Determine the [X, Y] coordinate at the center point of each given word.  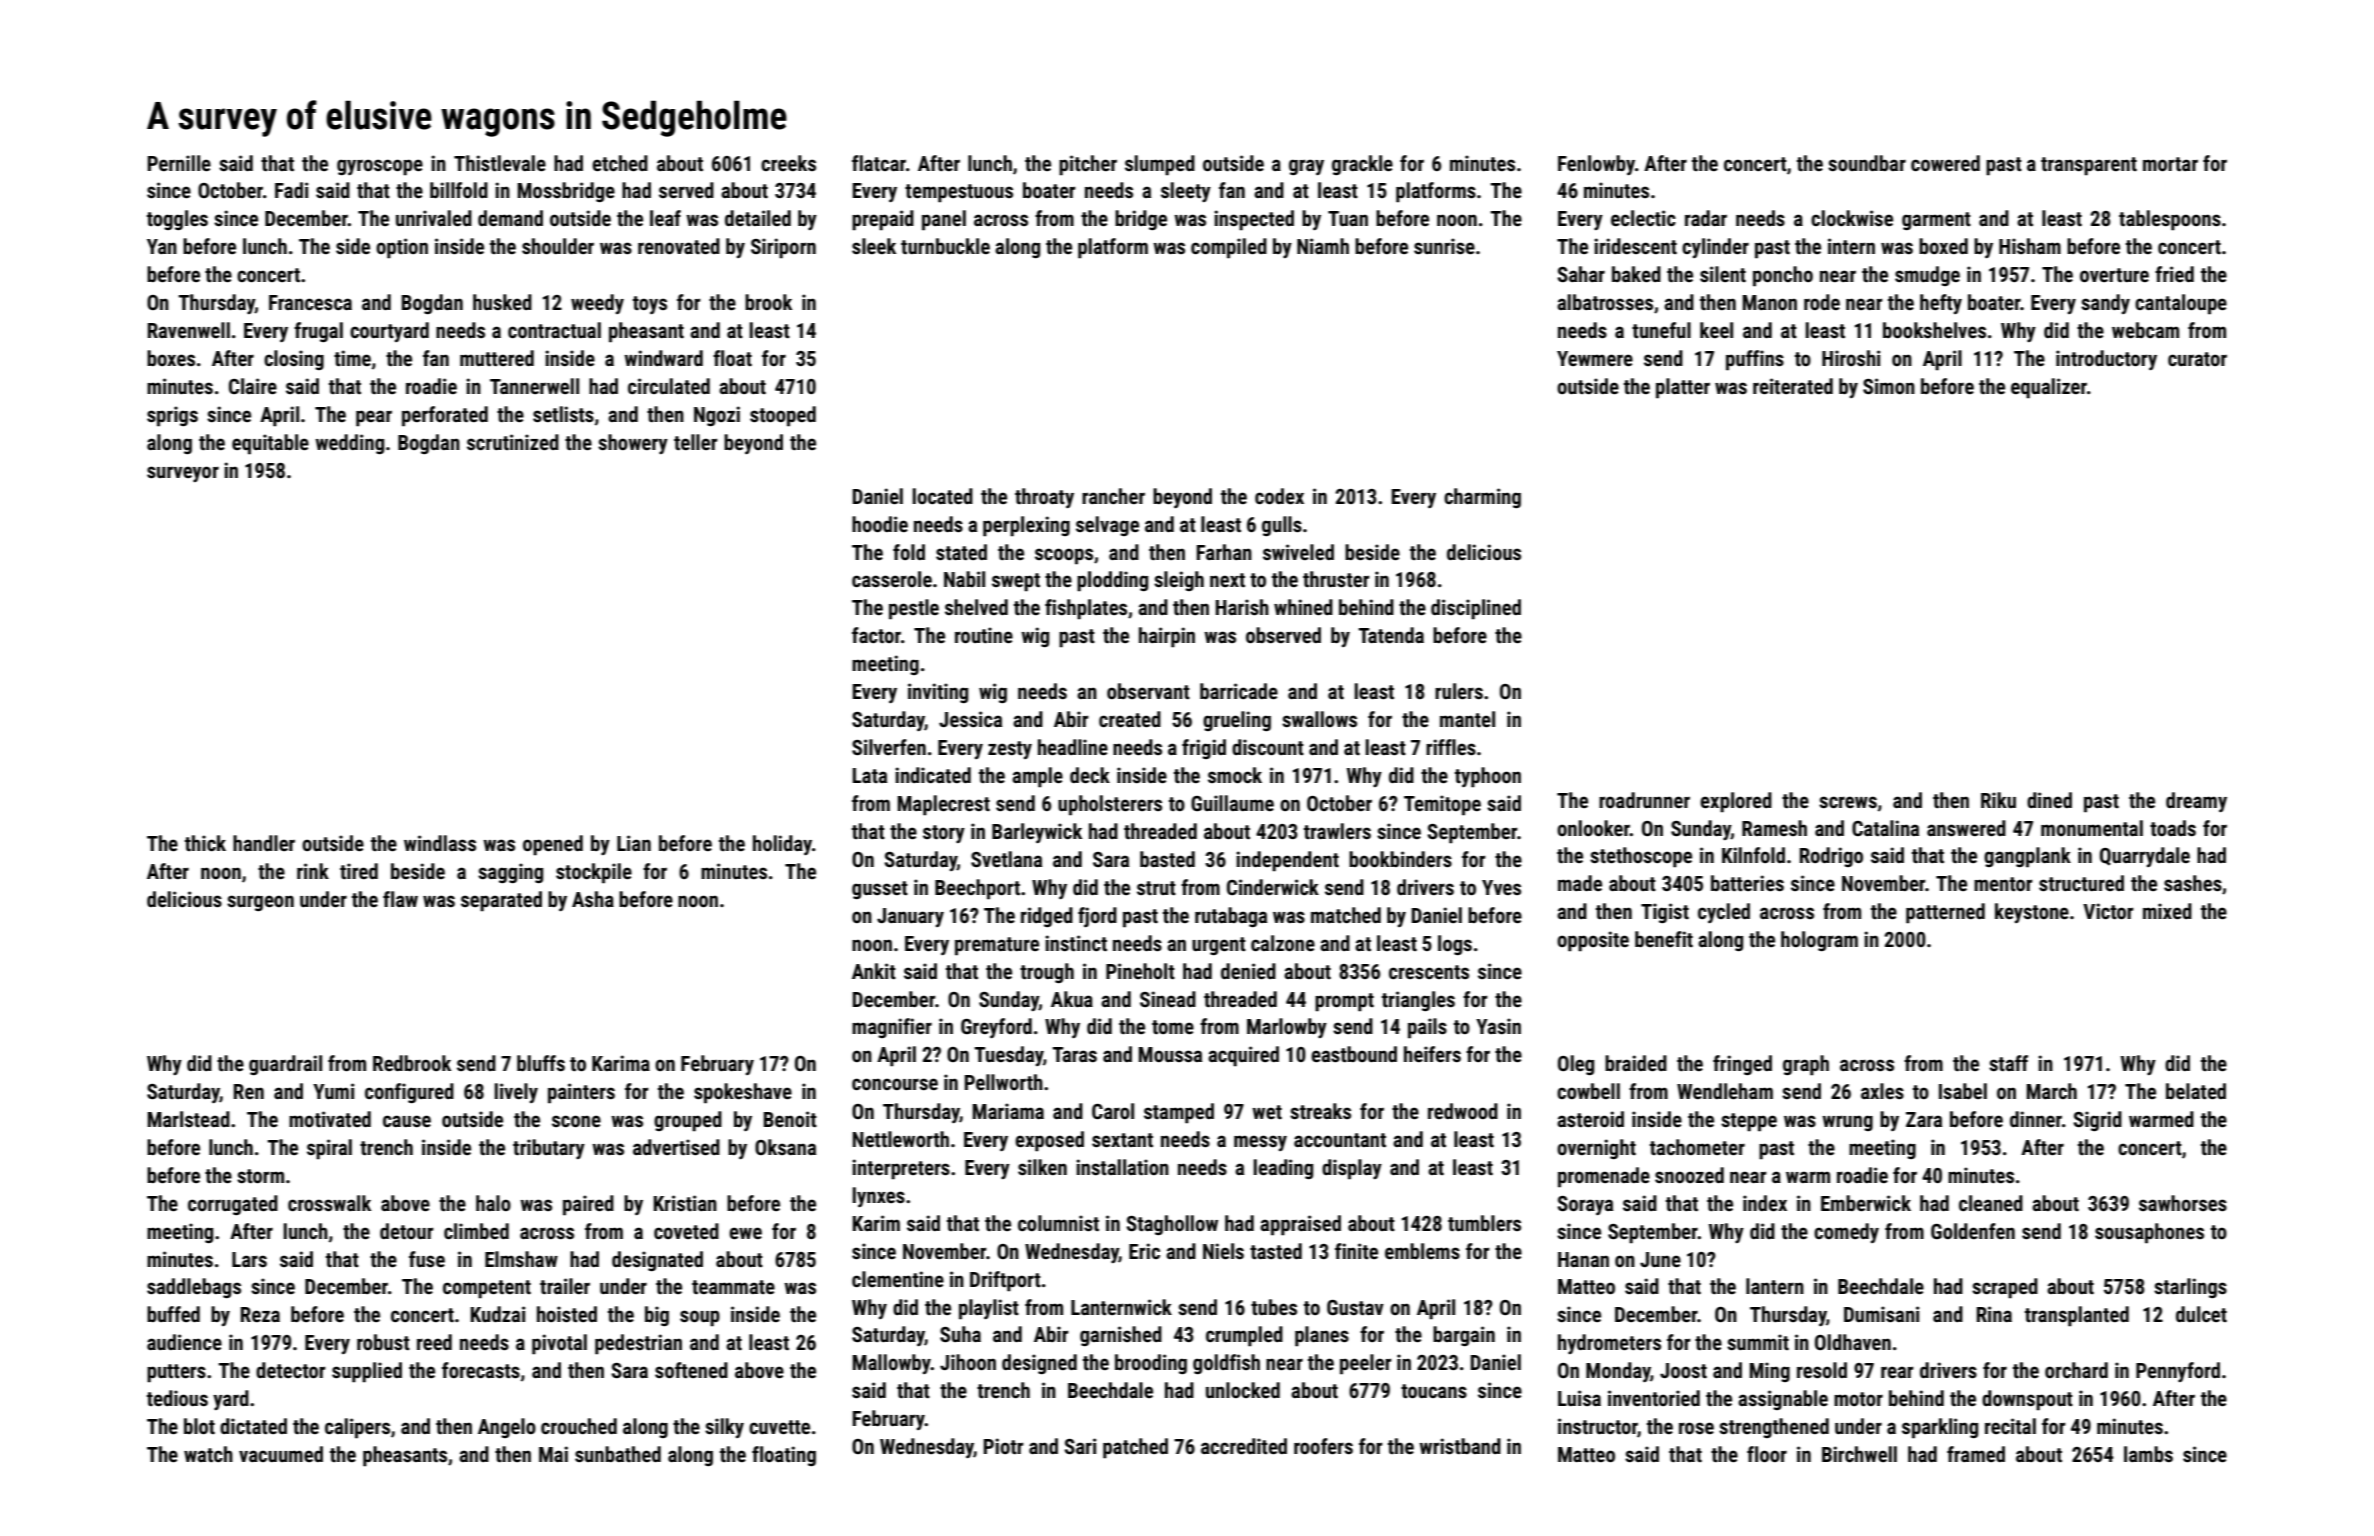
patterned [1945, 913]
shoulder [558, 246]
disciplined [1476, 609]
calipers [357, 1428]
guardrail [285, 1065]
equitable [270, 444]
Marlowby [1287, 1028]
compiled [1229, 248]
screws [1848, 802]
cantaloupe [2181, 304]
